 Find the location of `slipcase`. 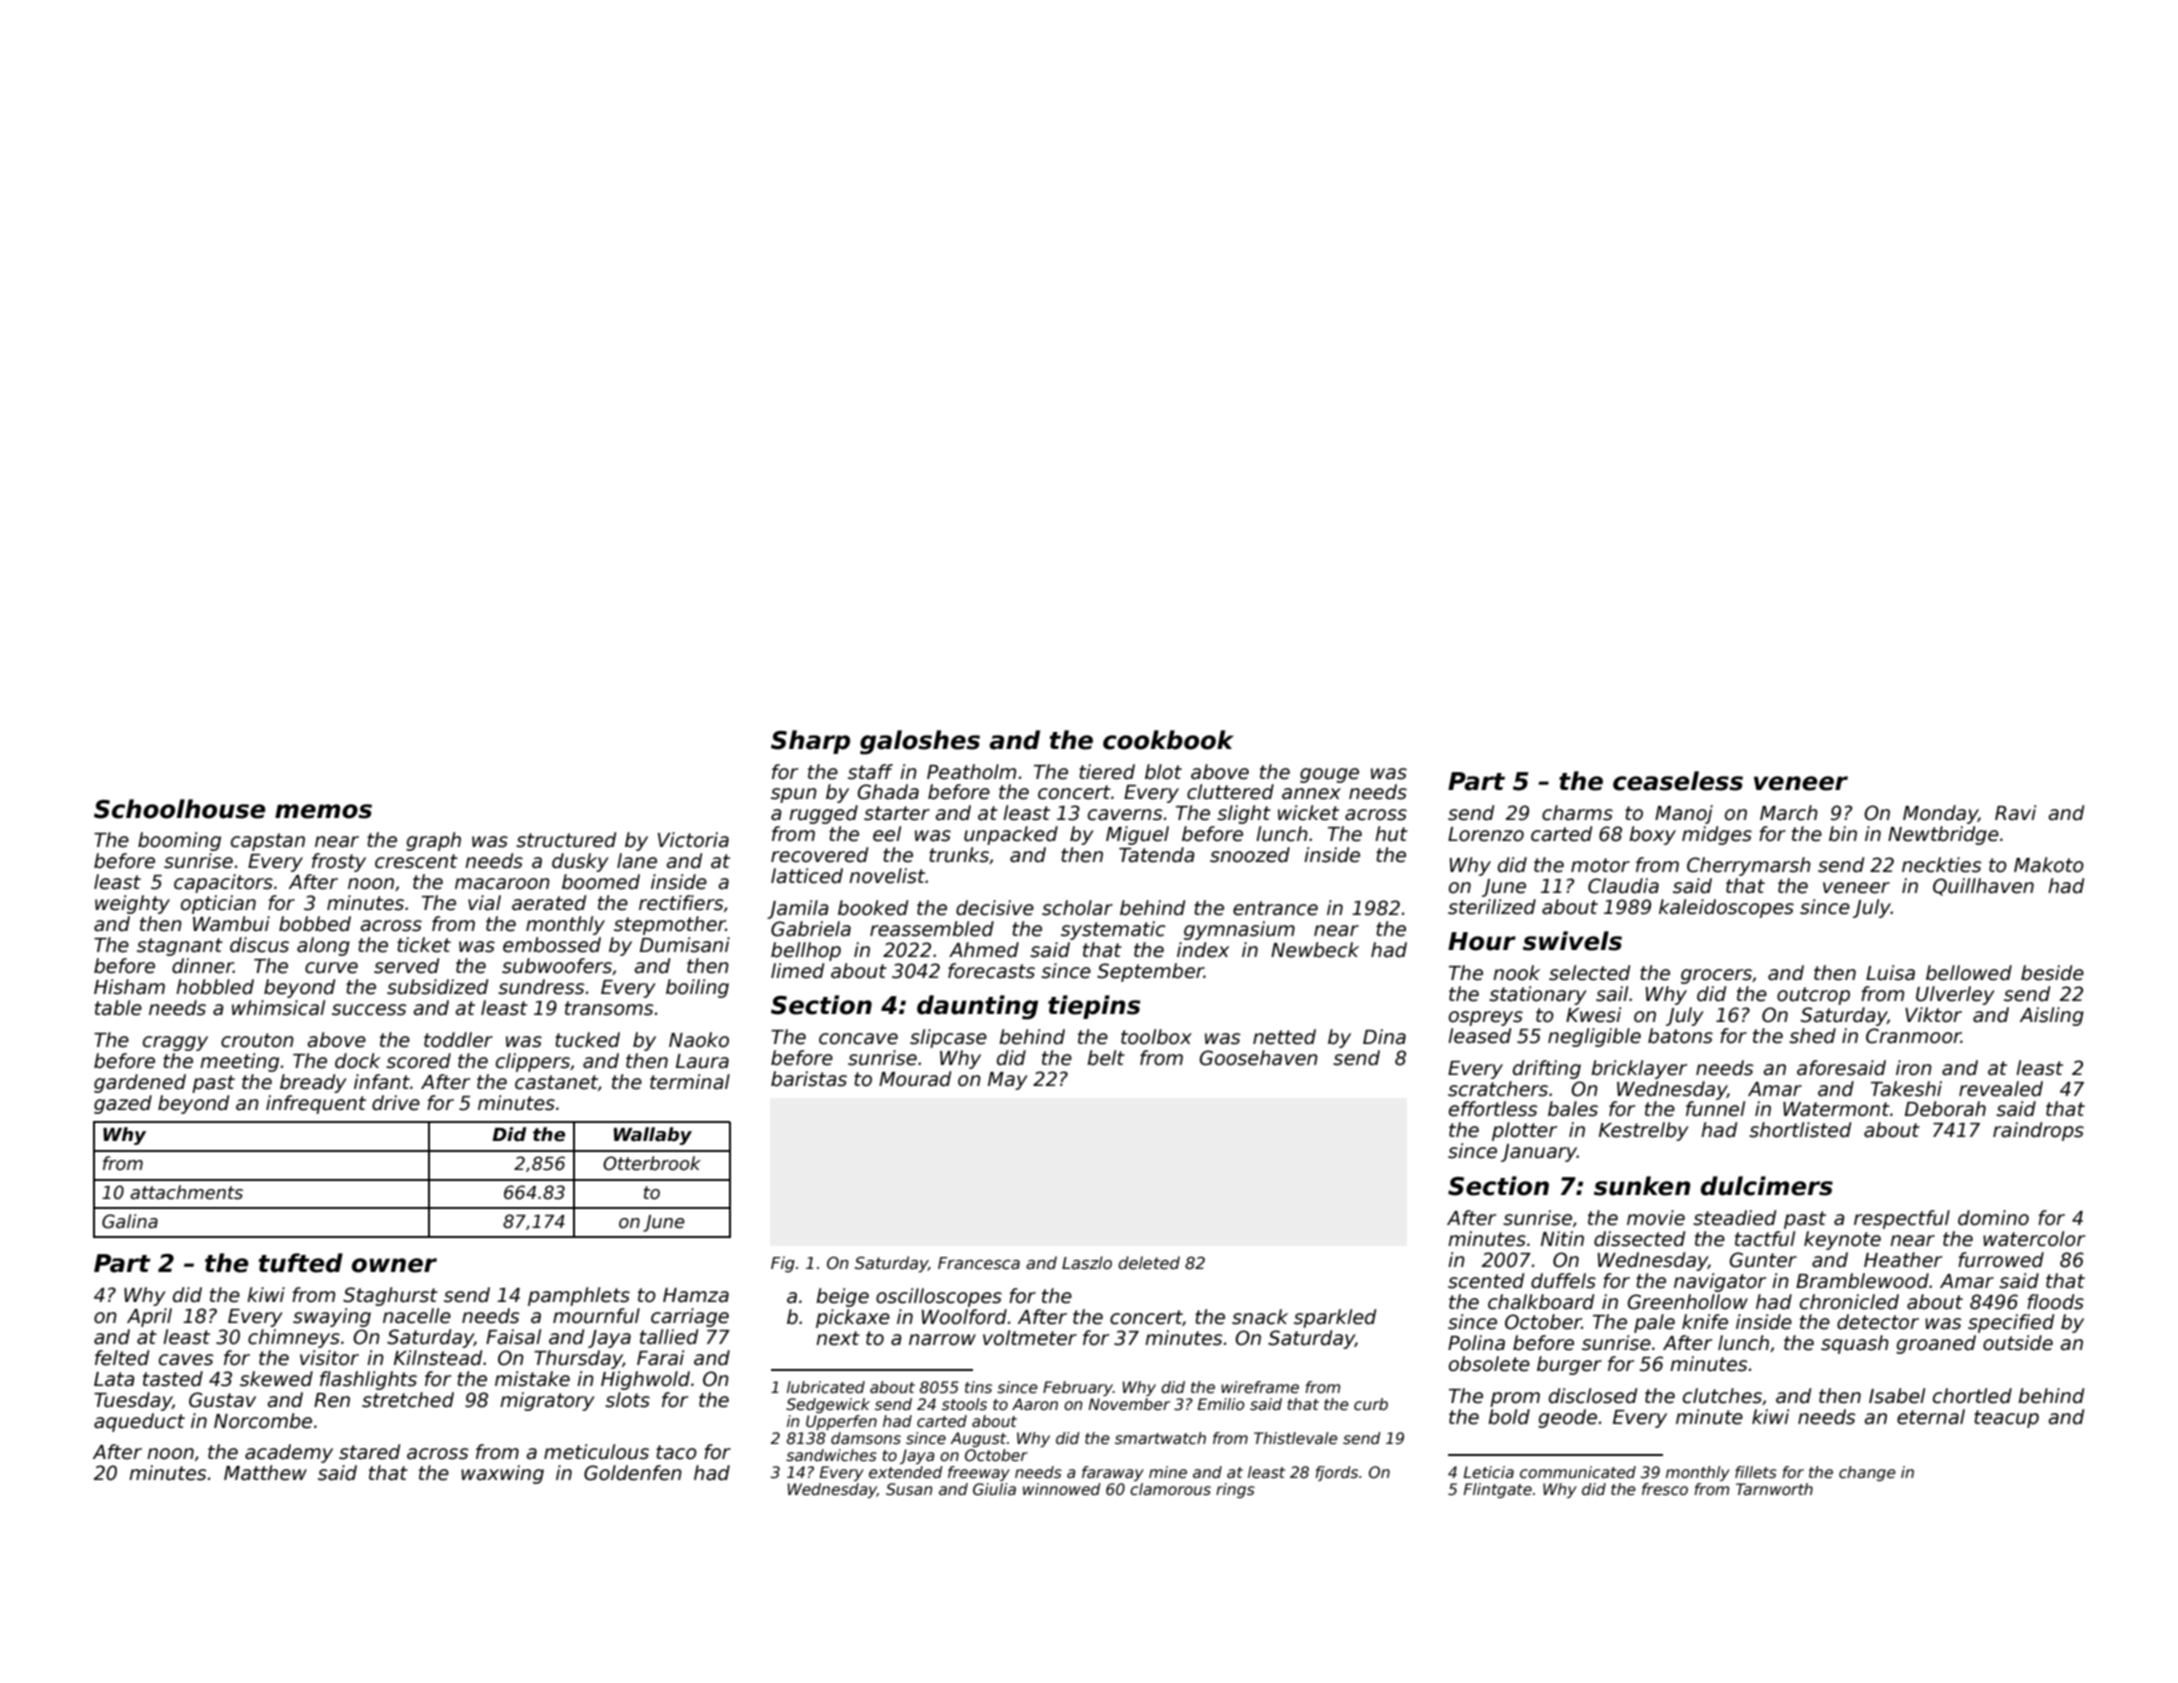

slipcase is located at coordinates (948, 1038).
